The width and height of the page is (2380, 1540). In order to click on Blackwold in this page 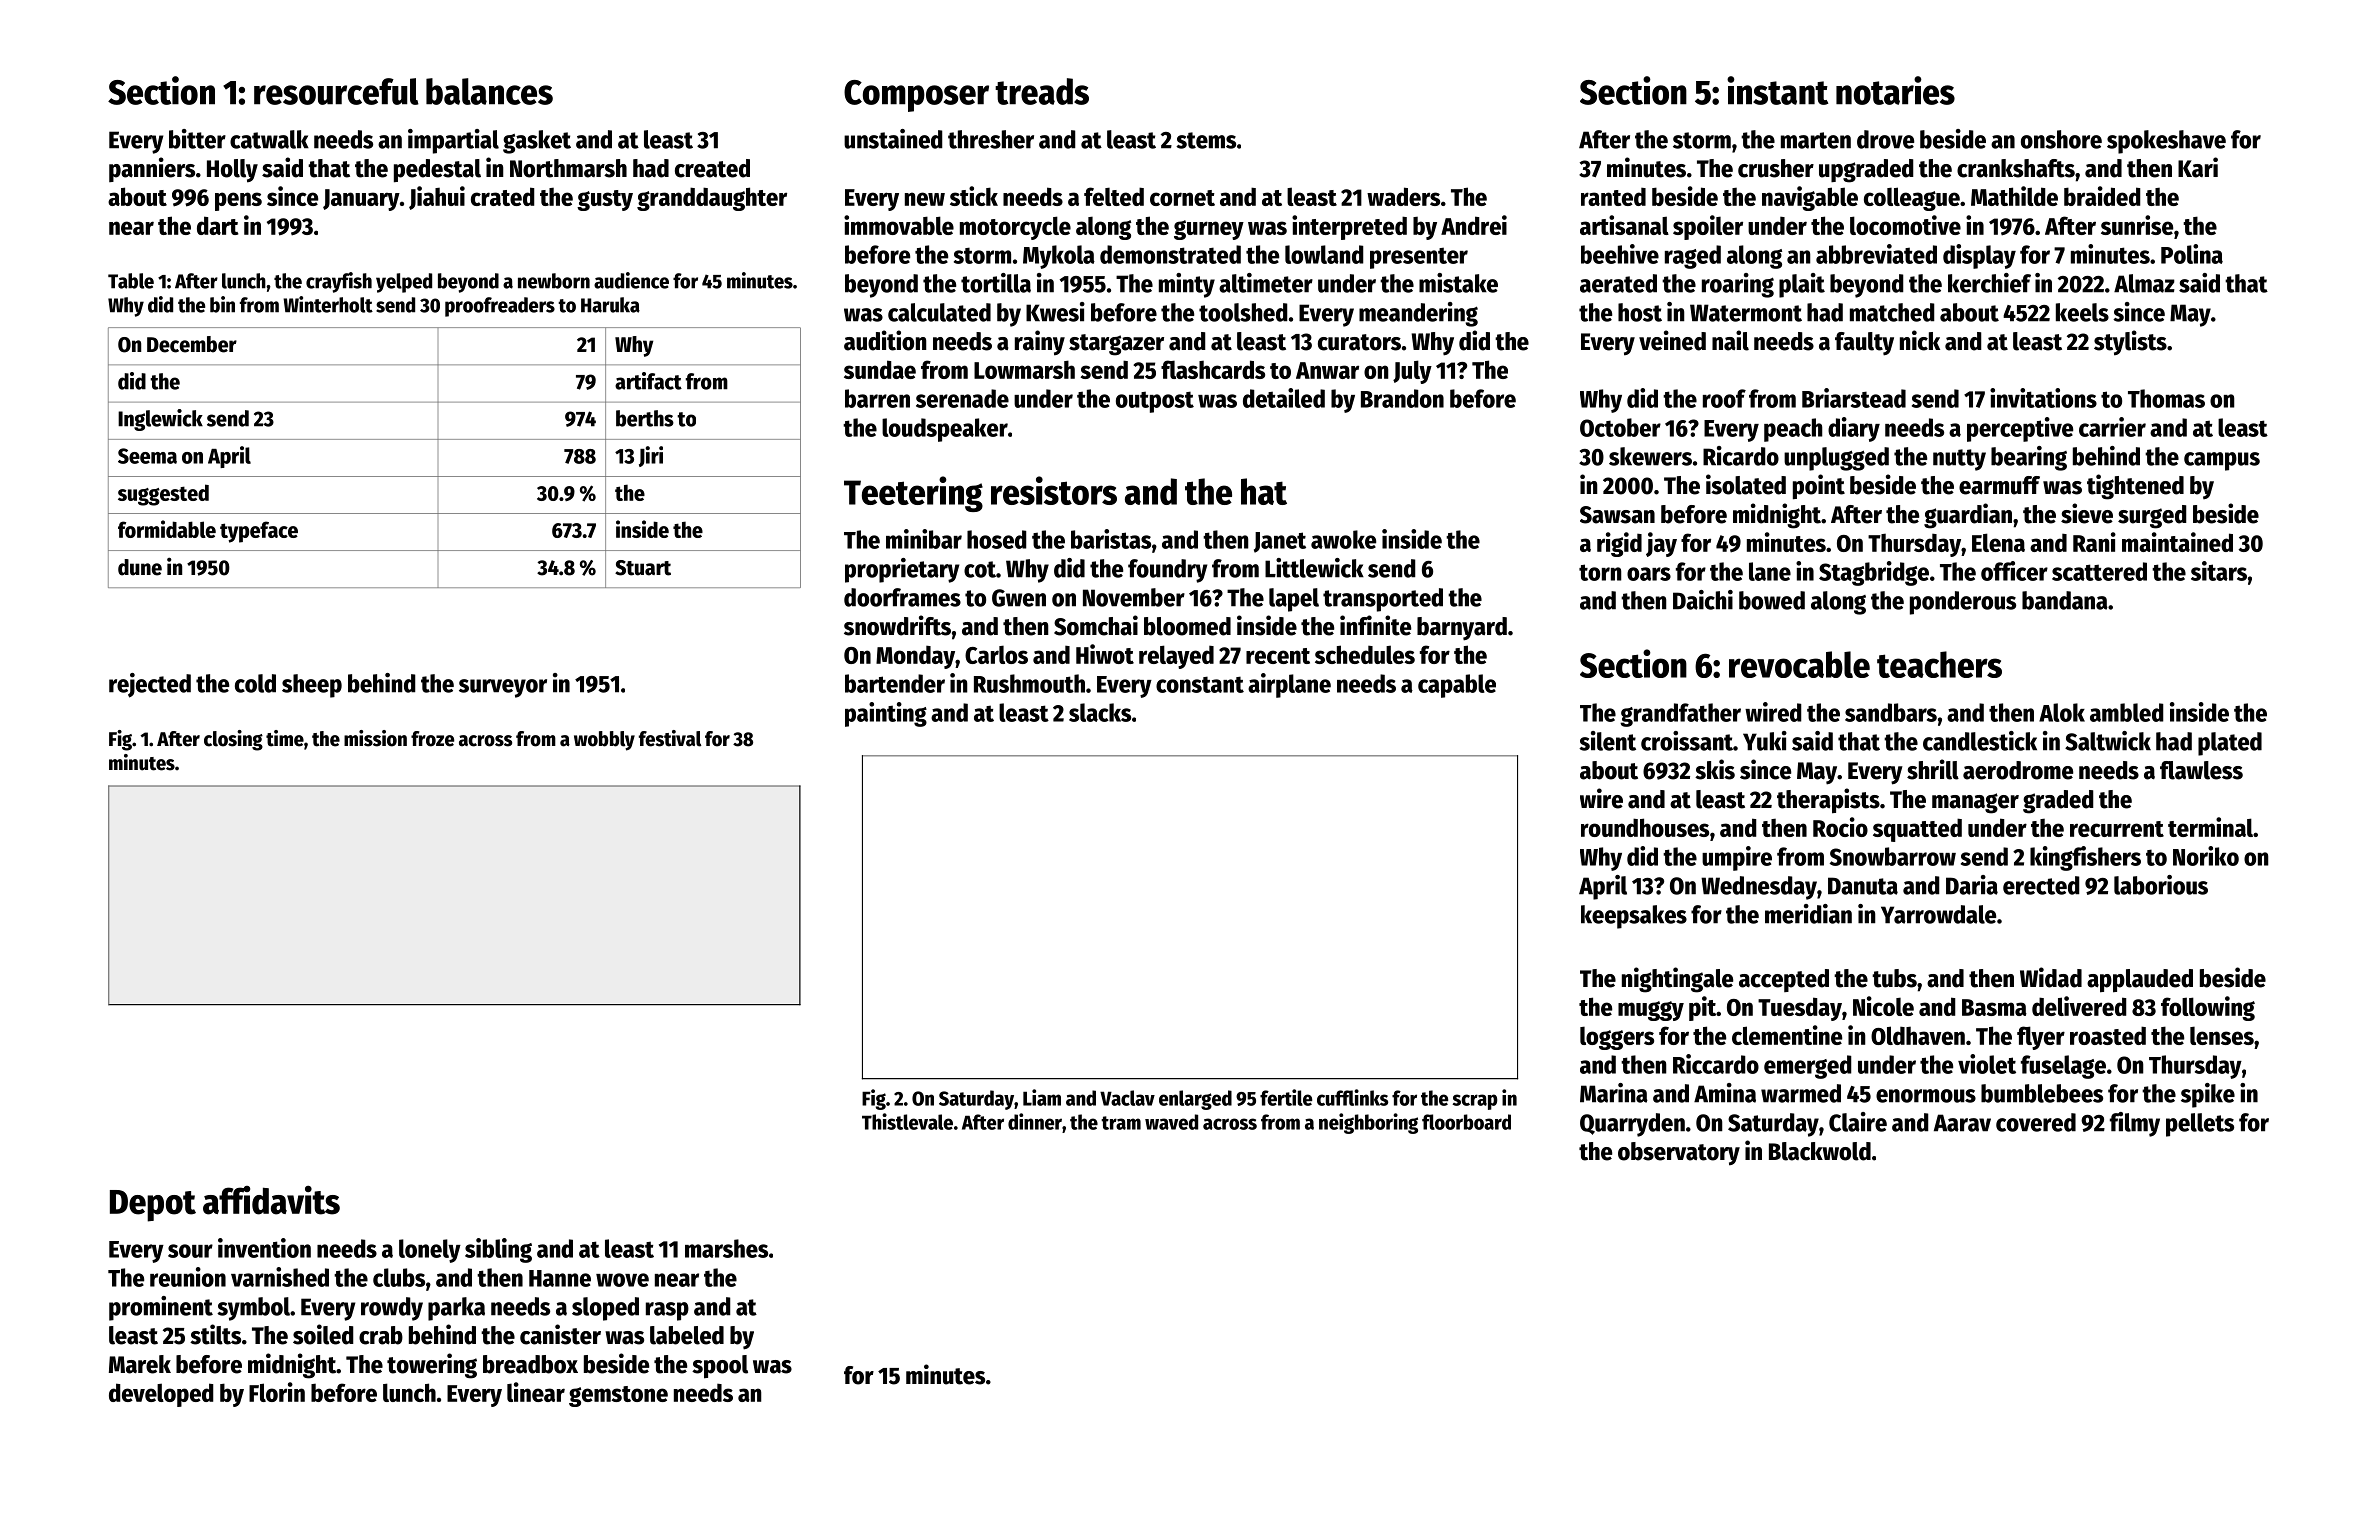, I will do `click(1820, 1151)`.
